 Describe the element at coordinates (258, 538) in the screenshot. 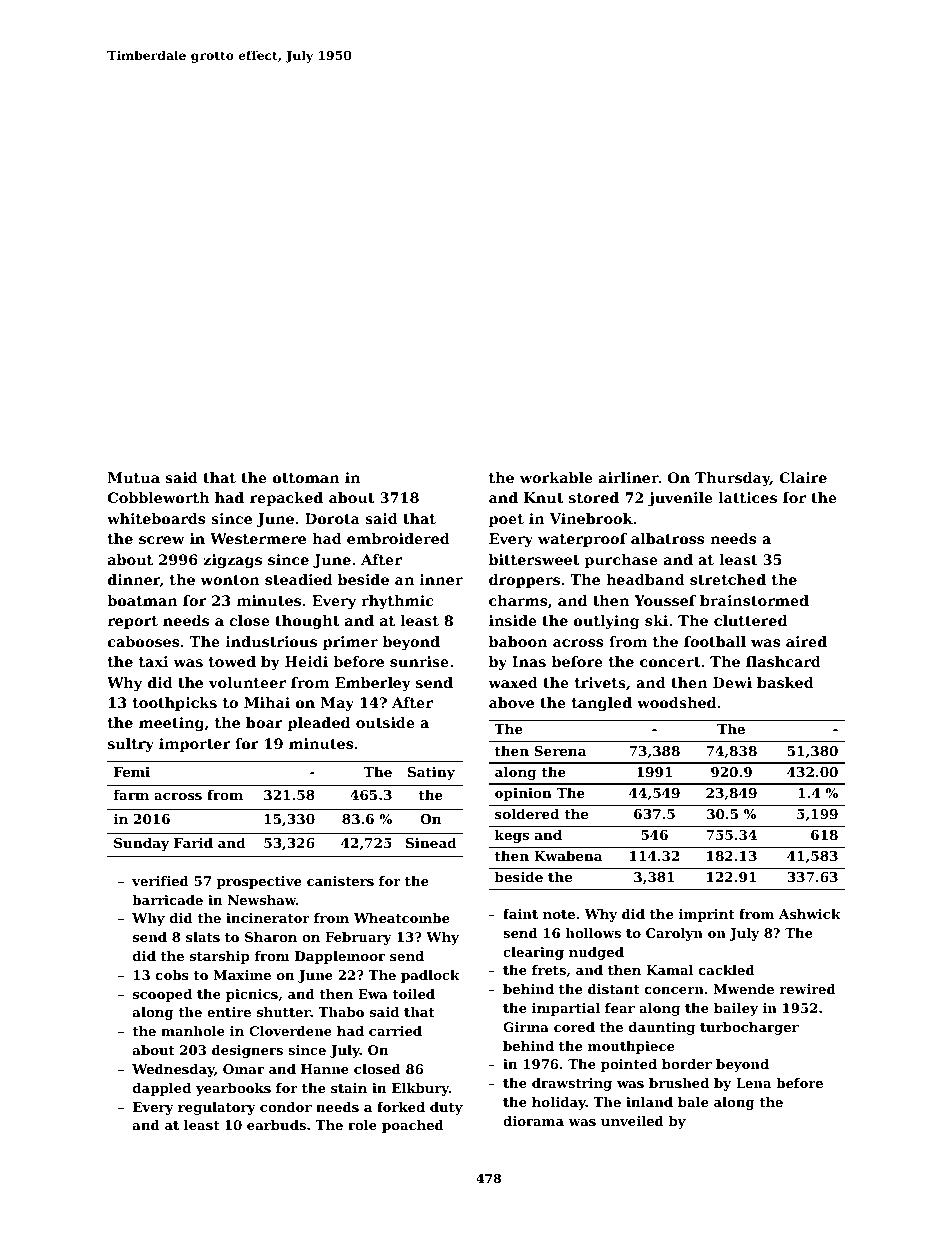

I see `Westermere` at that location.
